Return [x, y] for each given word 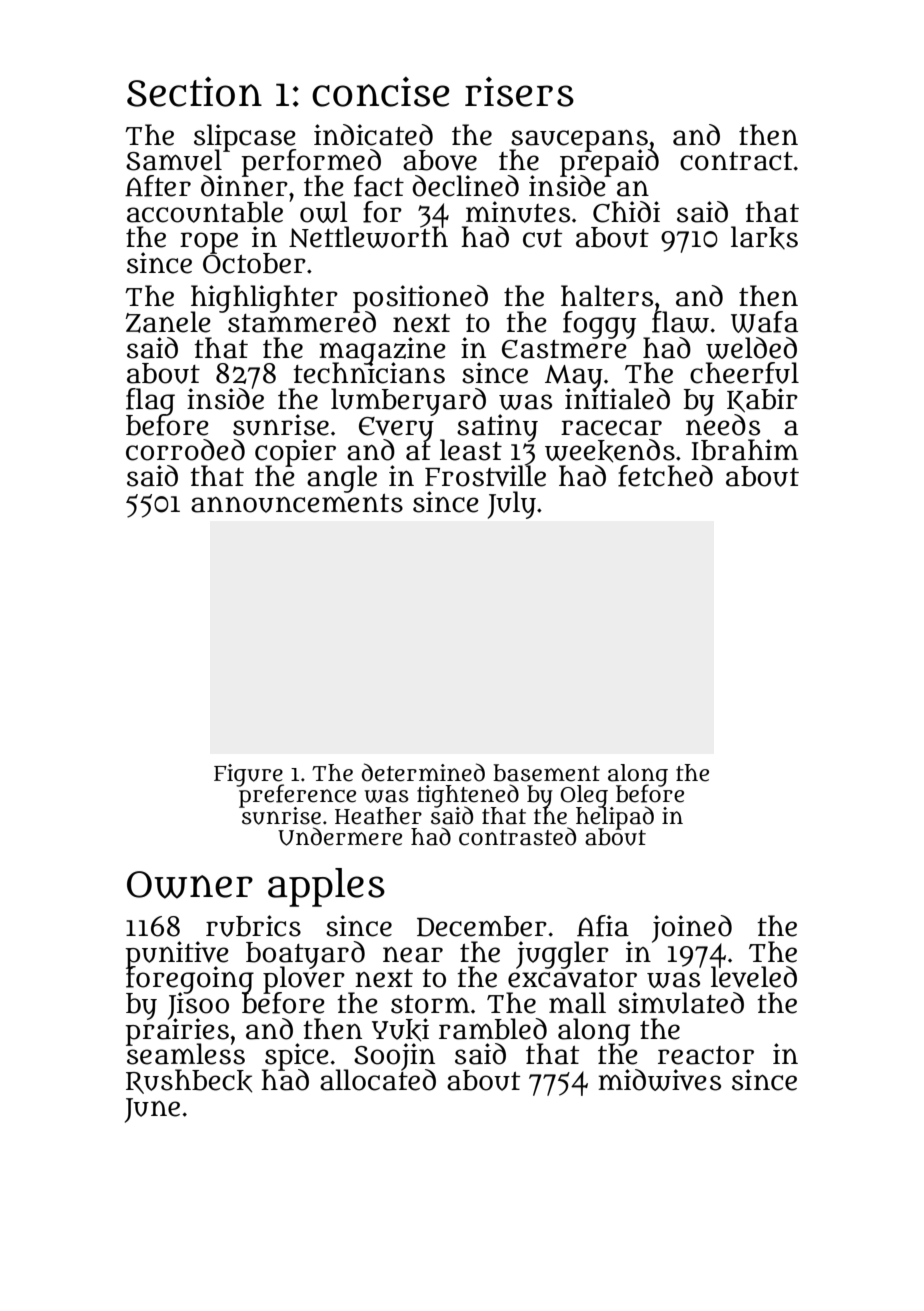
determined [423, 772]
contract [736, 161]
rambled [493, 1029]
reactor [706, 1055]
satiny [497, 428]
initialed [617, 399]
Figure [249, 775]
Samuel [175, 161]
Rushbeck [189, 1081]
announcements [297, 503]
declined [465, 186]
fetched [665, 476]
